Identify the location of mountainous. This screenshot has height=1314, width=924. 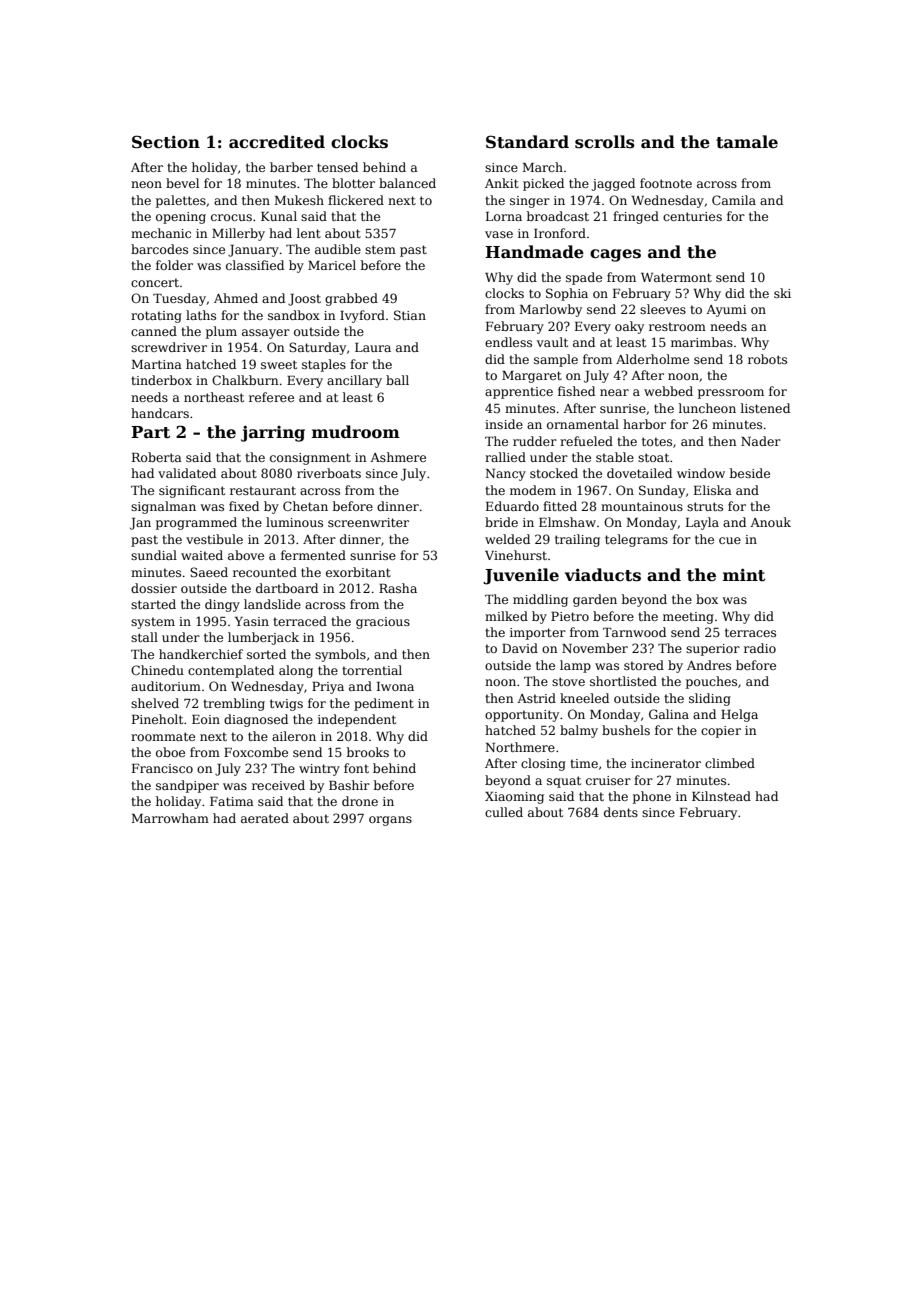
(642, 506).
